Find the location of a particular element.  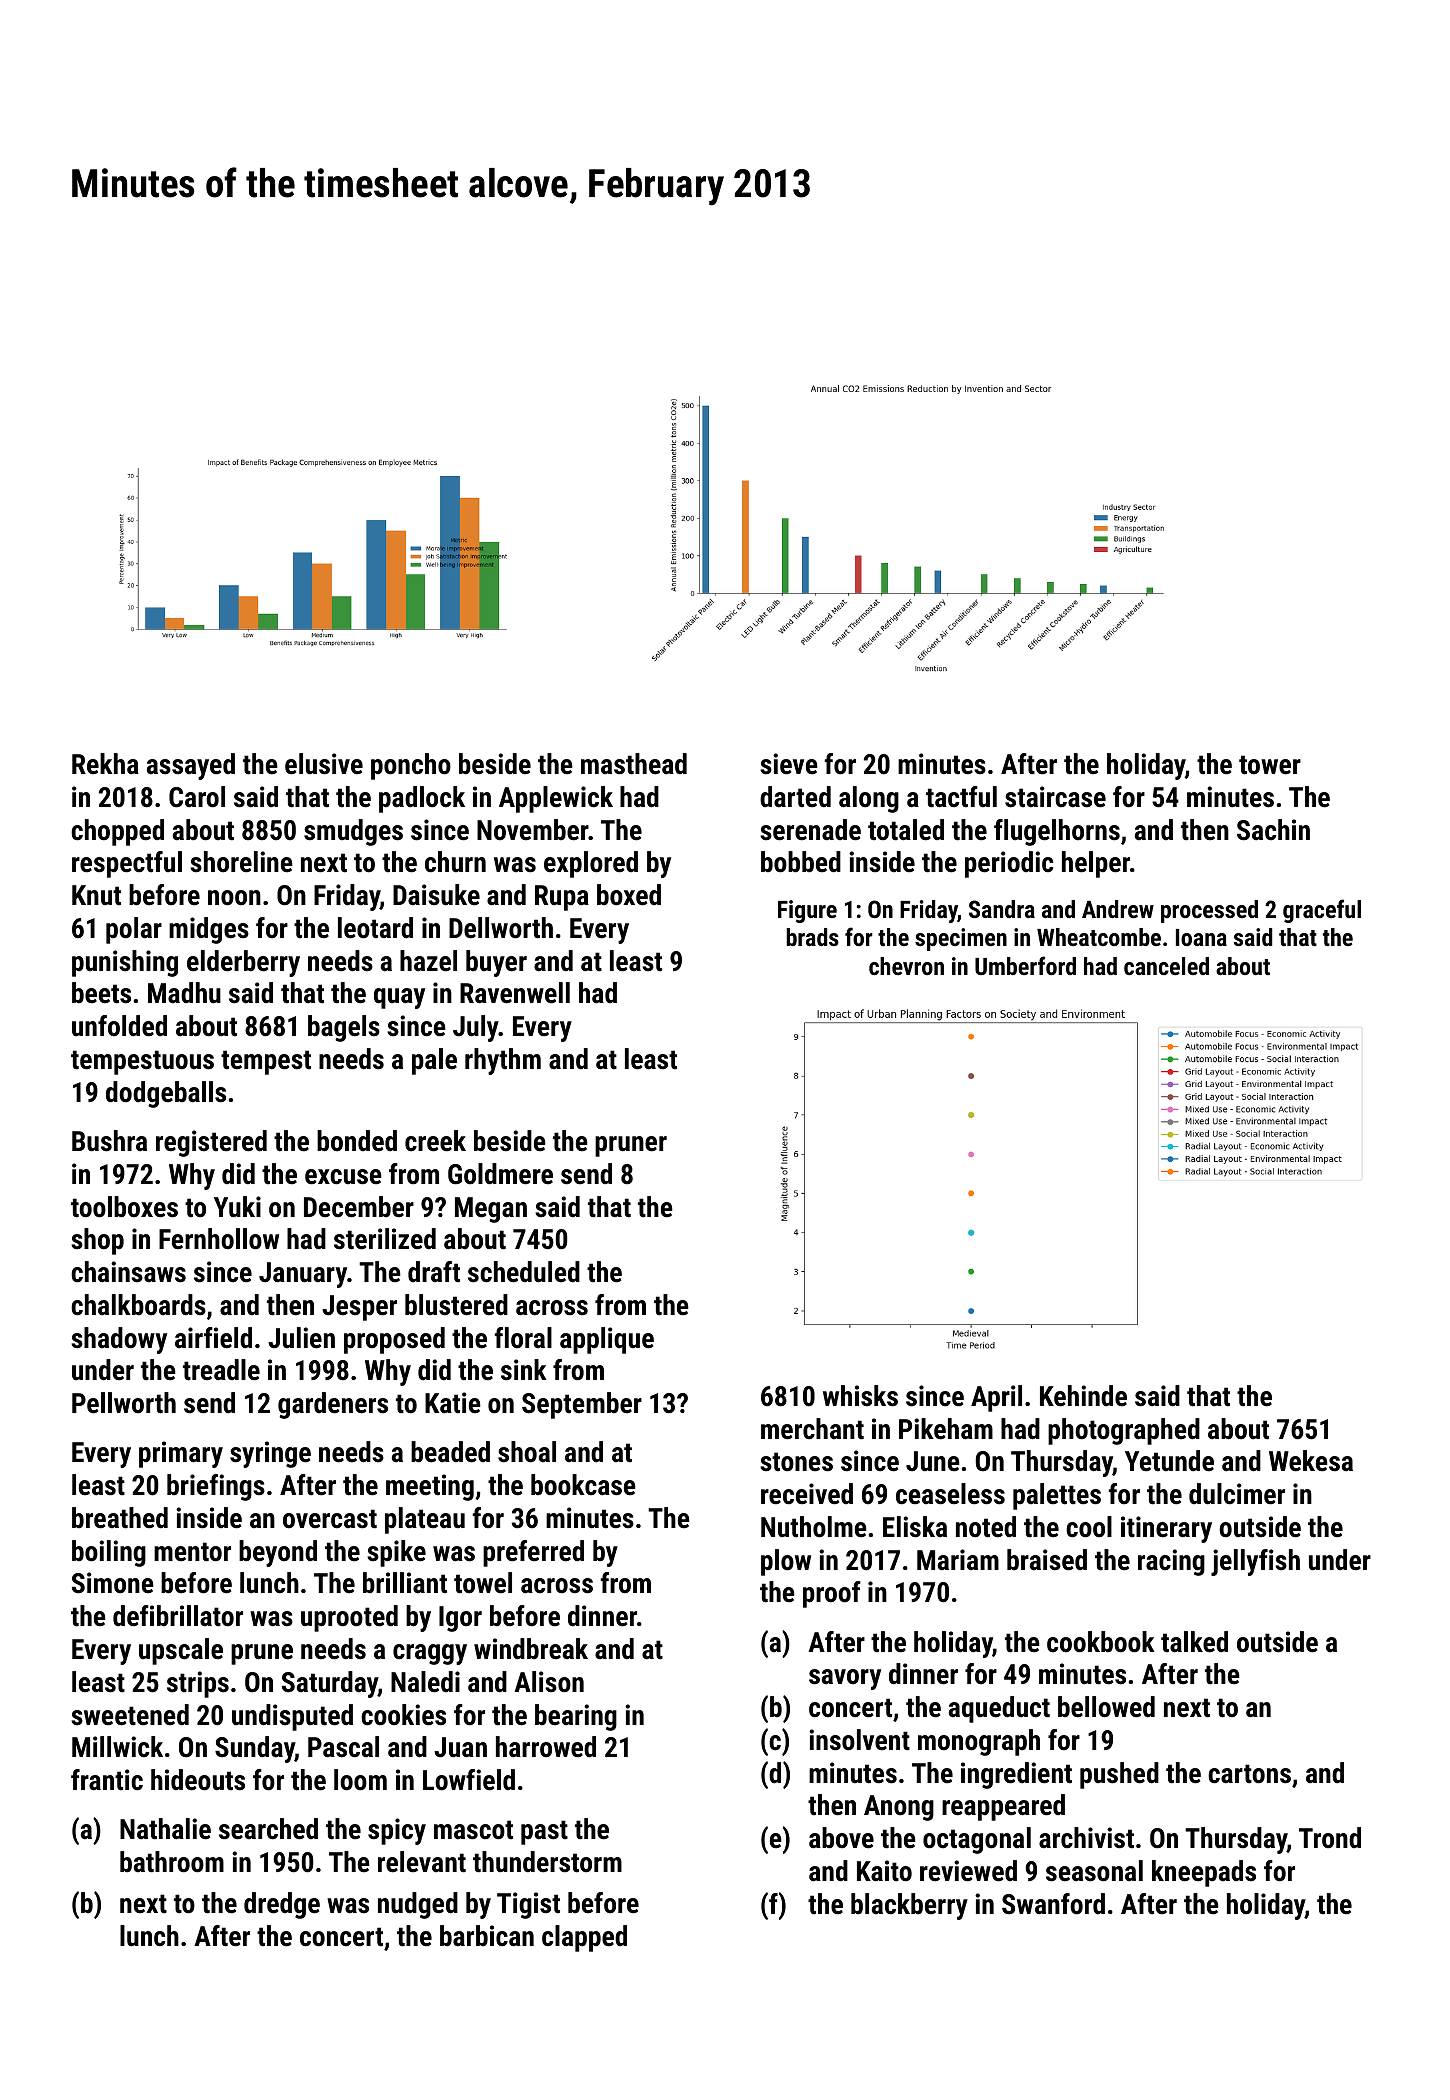

masthead is located at coordinates (634, 764).
